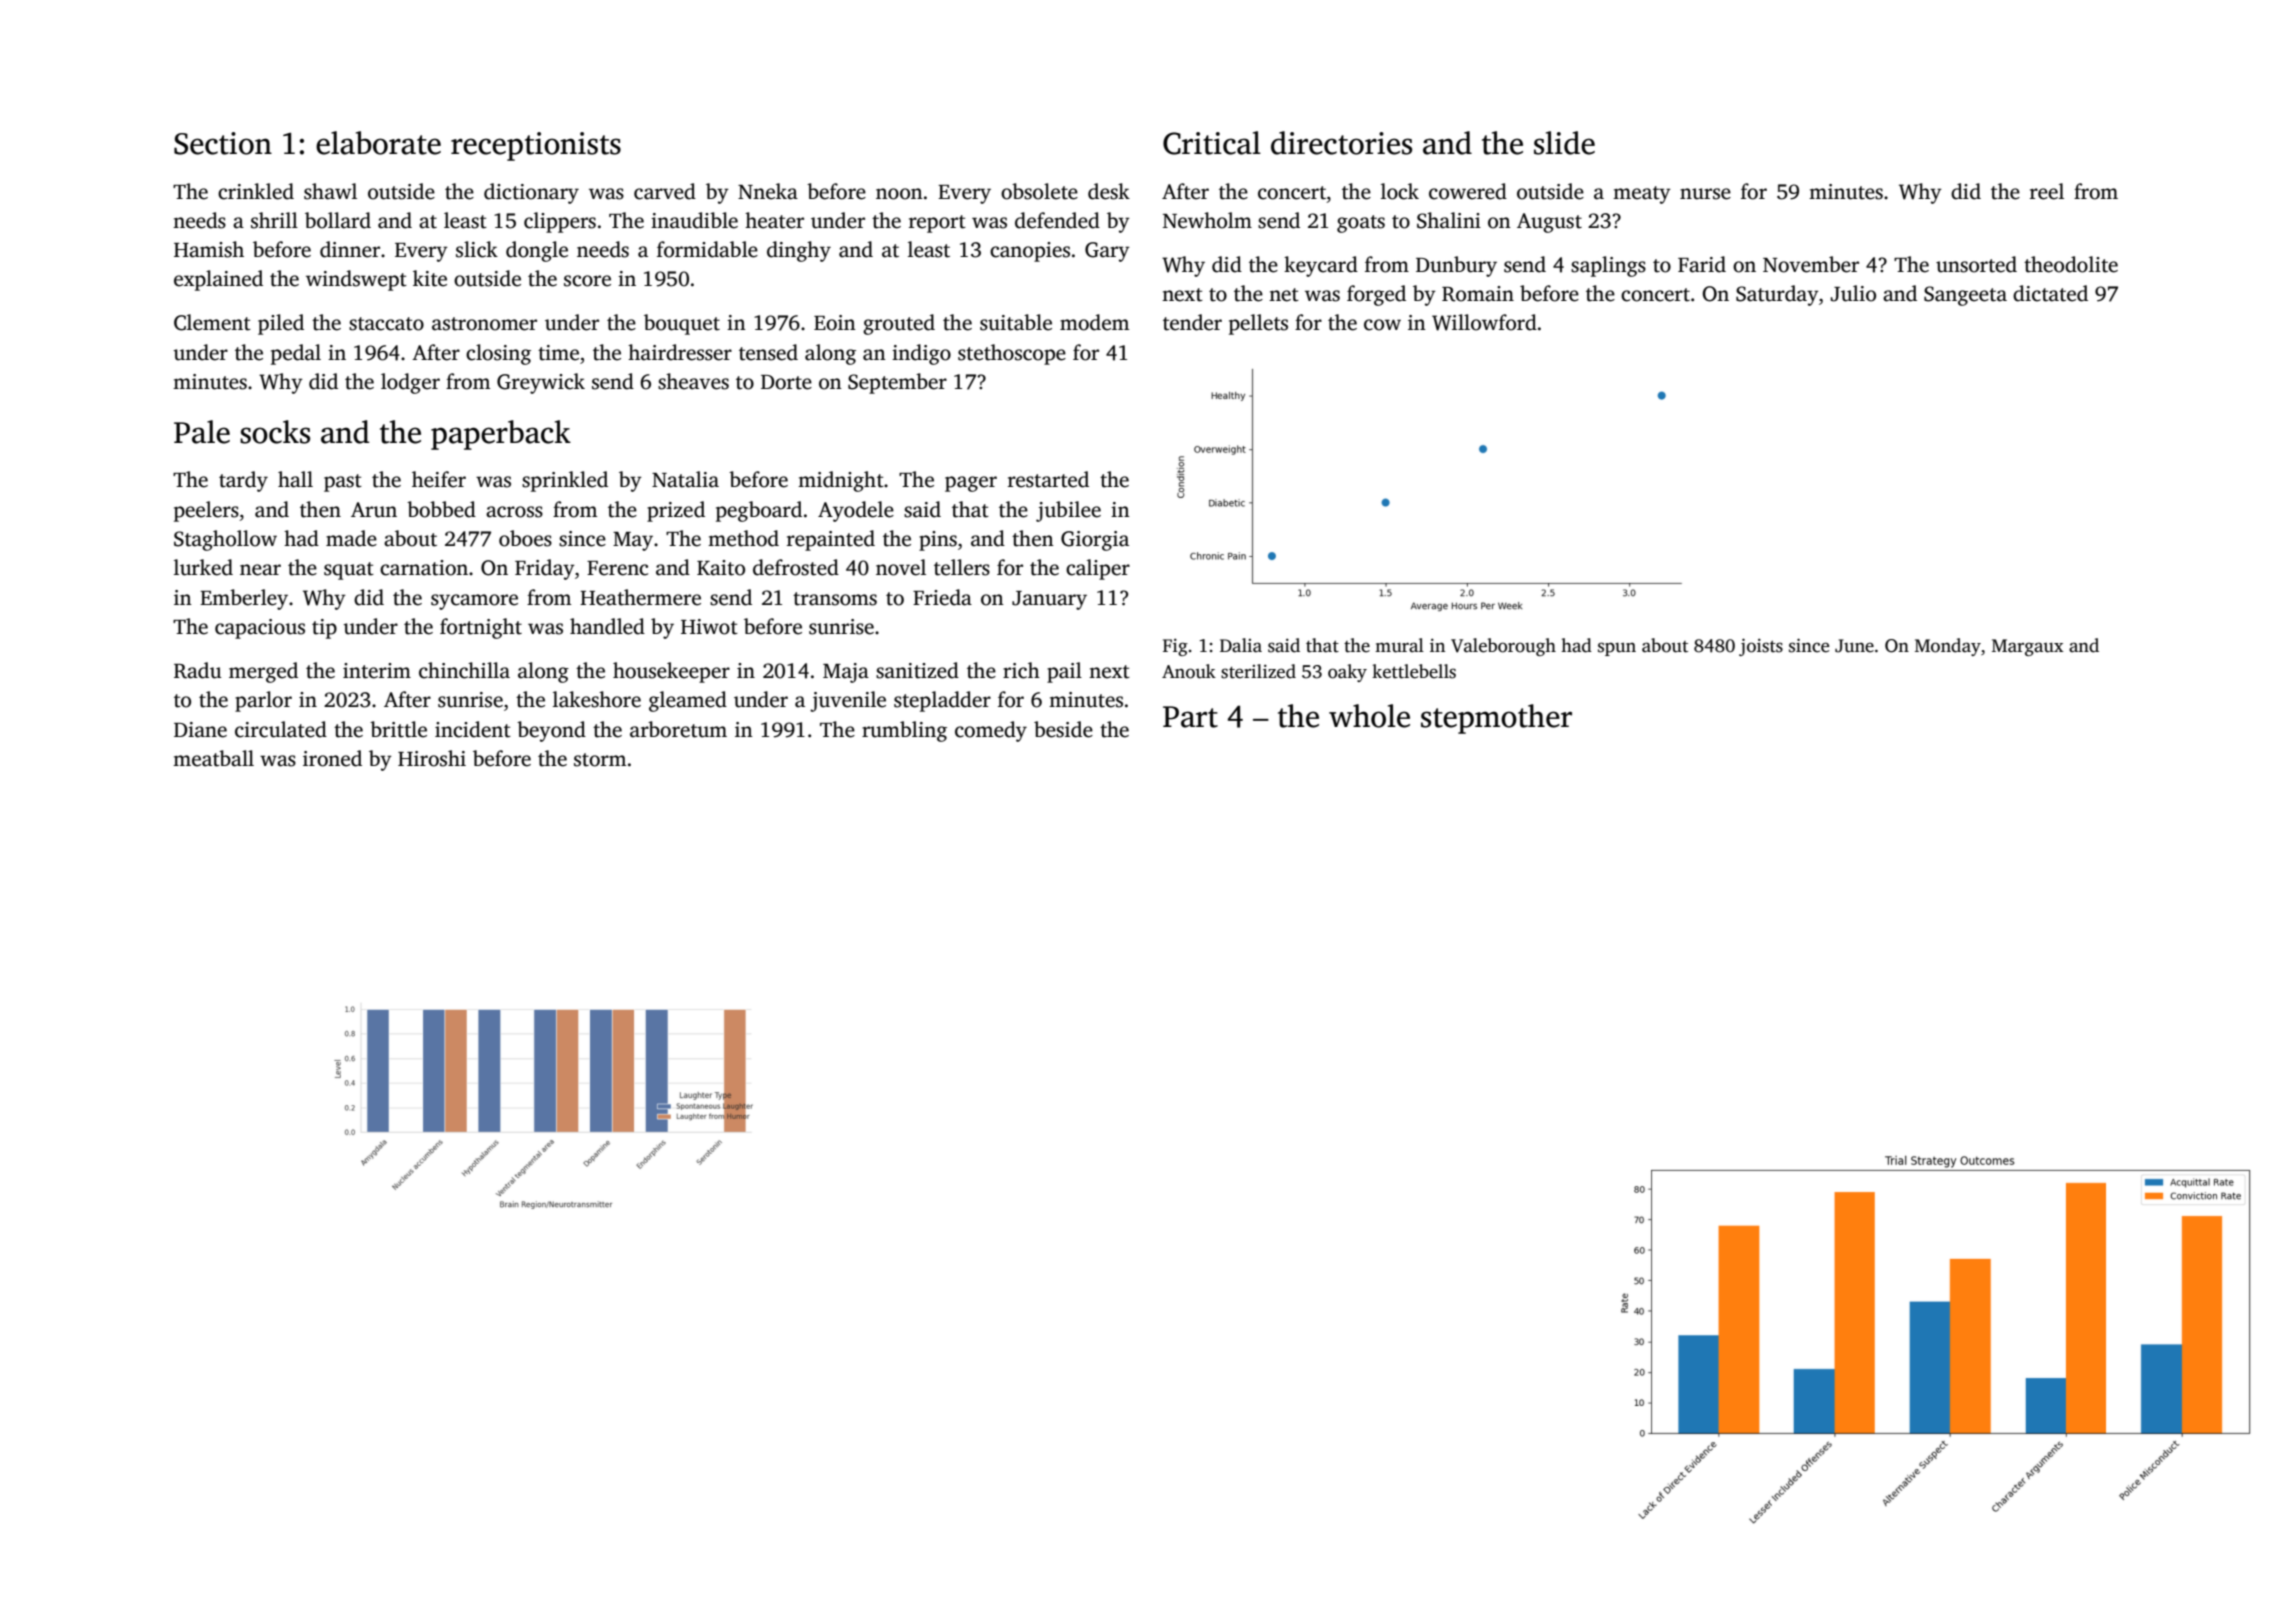 The image size is (2292, 1620). Describe the element at coordinates (1048, 479) in the image. I see `restarted` at that location.
